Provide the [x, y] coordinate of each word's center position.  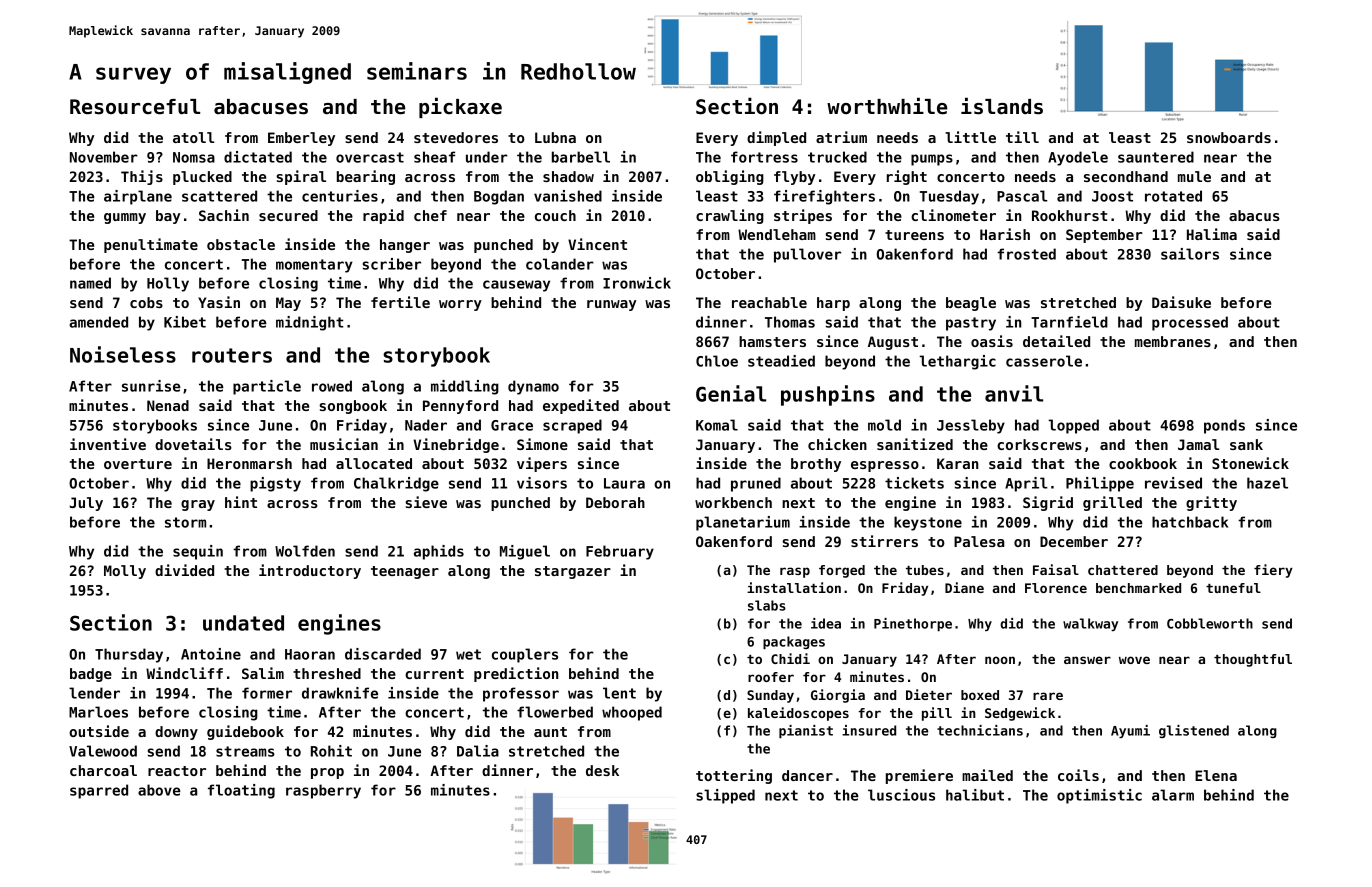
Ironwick [637, 283]
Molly [125, 572]
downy [176, 733]
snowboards [1229, 137]
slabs [767, 605]
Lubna [555, 137]
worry [460, 305]
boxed [980, 695]
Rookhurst [1069, 215]
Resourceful [135, 107]
